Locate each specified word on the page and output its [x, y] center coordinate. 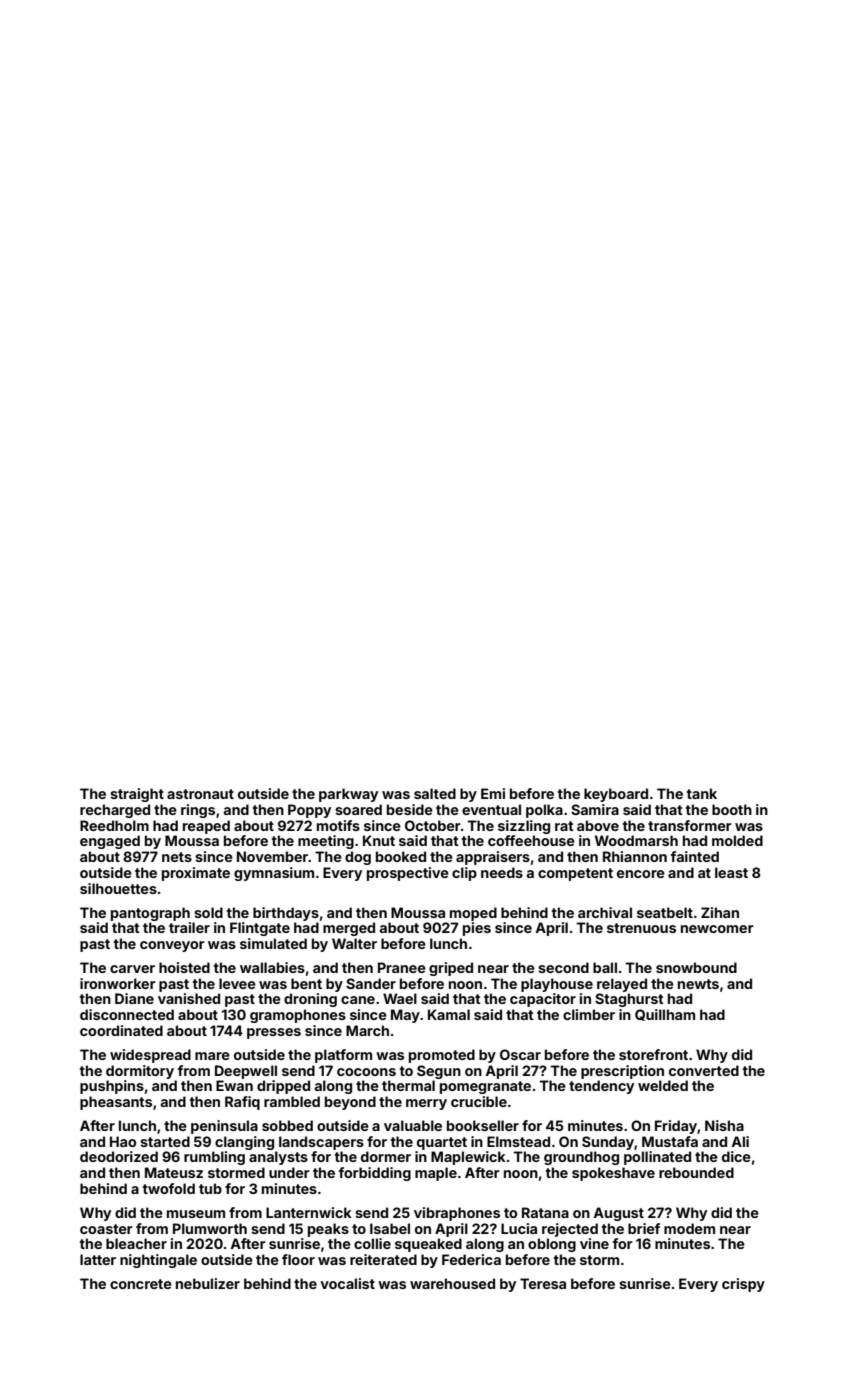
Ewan [234, 1085]
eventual [491, 809]
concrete [141, 1284]
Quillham [665, 1015]
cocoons [366, 1072]
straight [137, 795]
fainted [695, 856]
